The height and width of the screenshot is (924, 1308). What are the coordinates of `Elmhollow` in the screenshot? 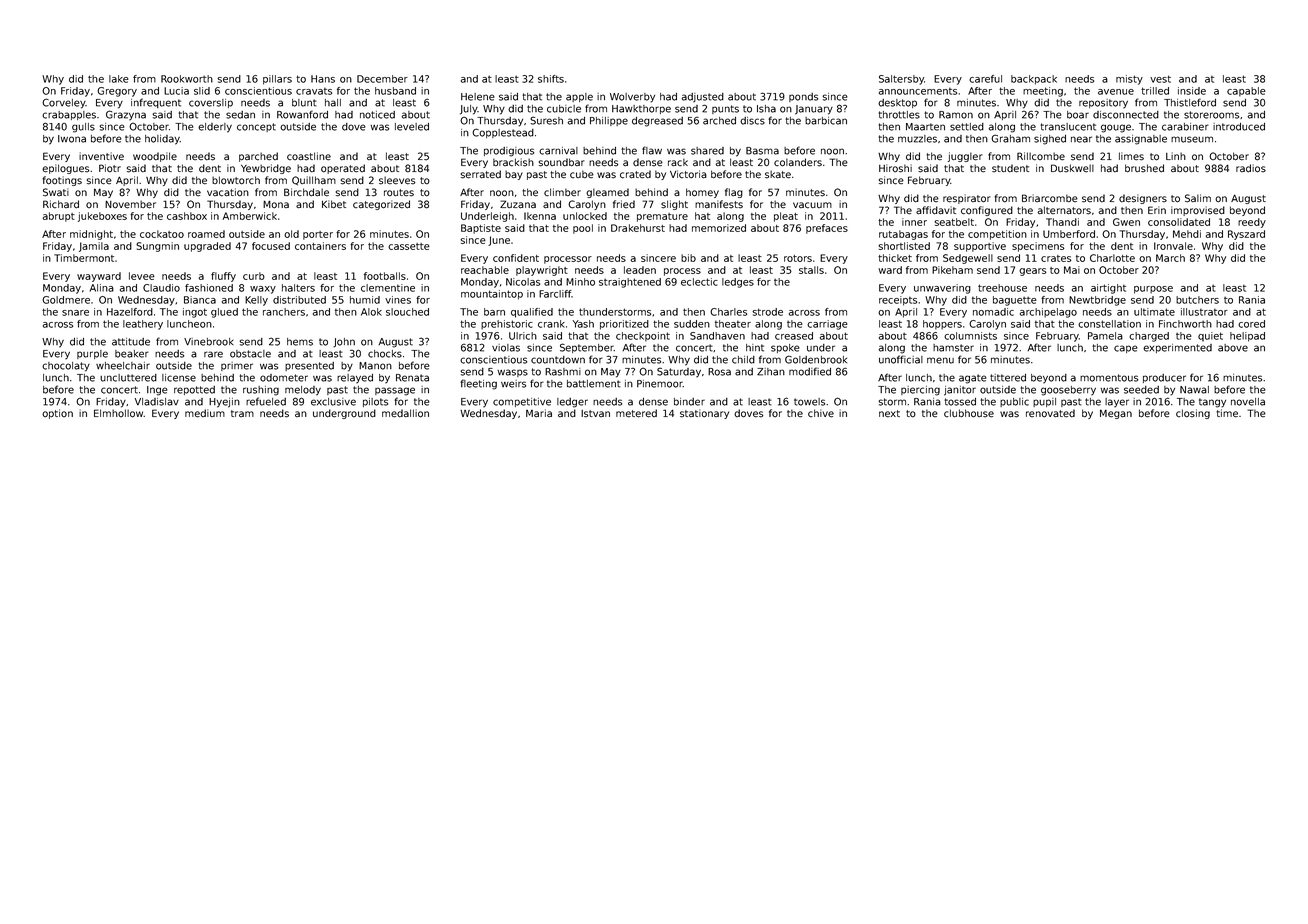 It's located at (118, 413).
